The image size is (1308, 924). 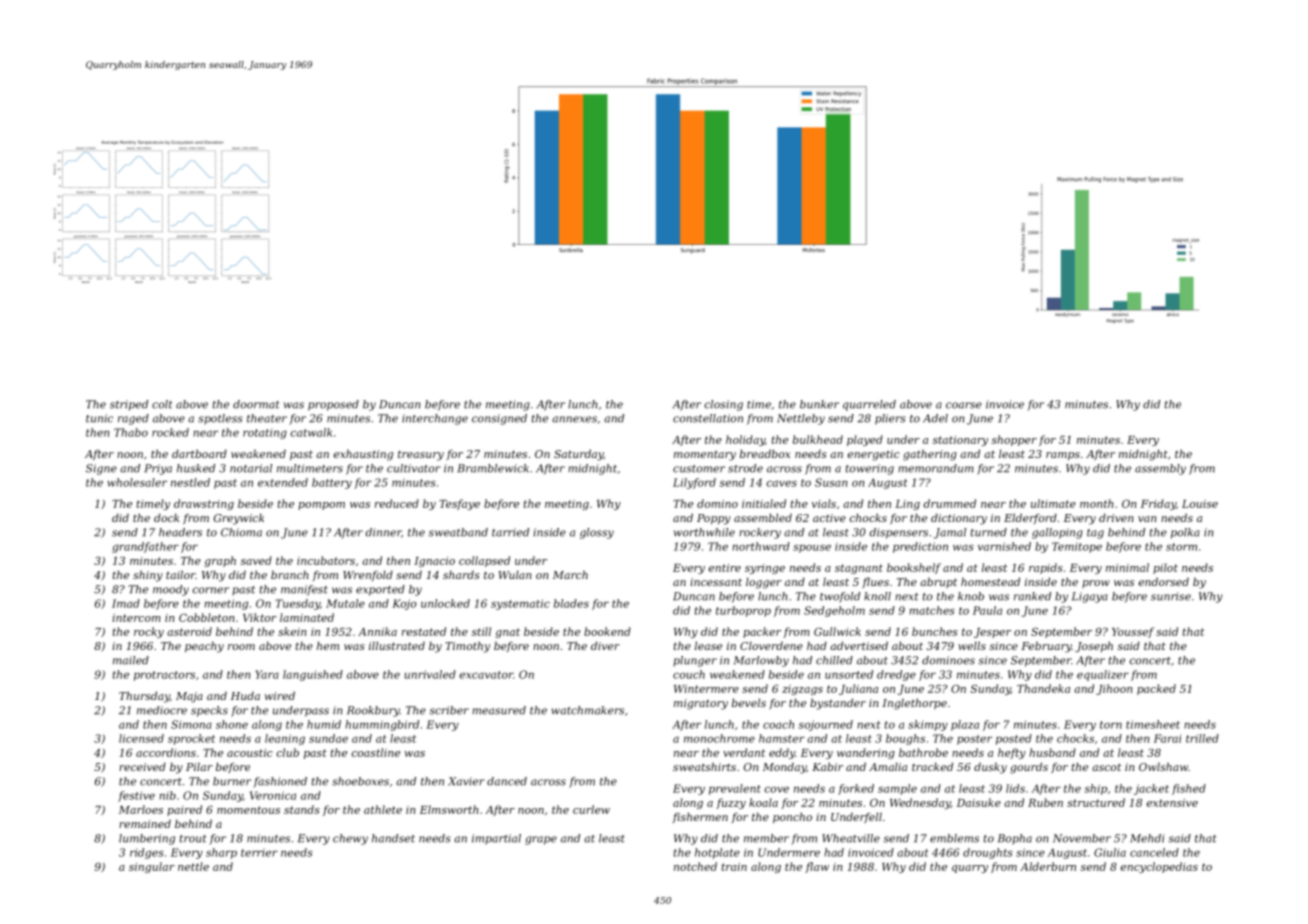 I want to click on prevalent, so click(x=735, y=789).
